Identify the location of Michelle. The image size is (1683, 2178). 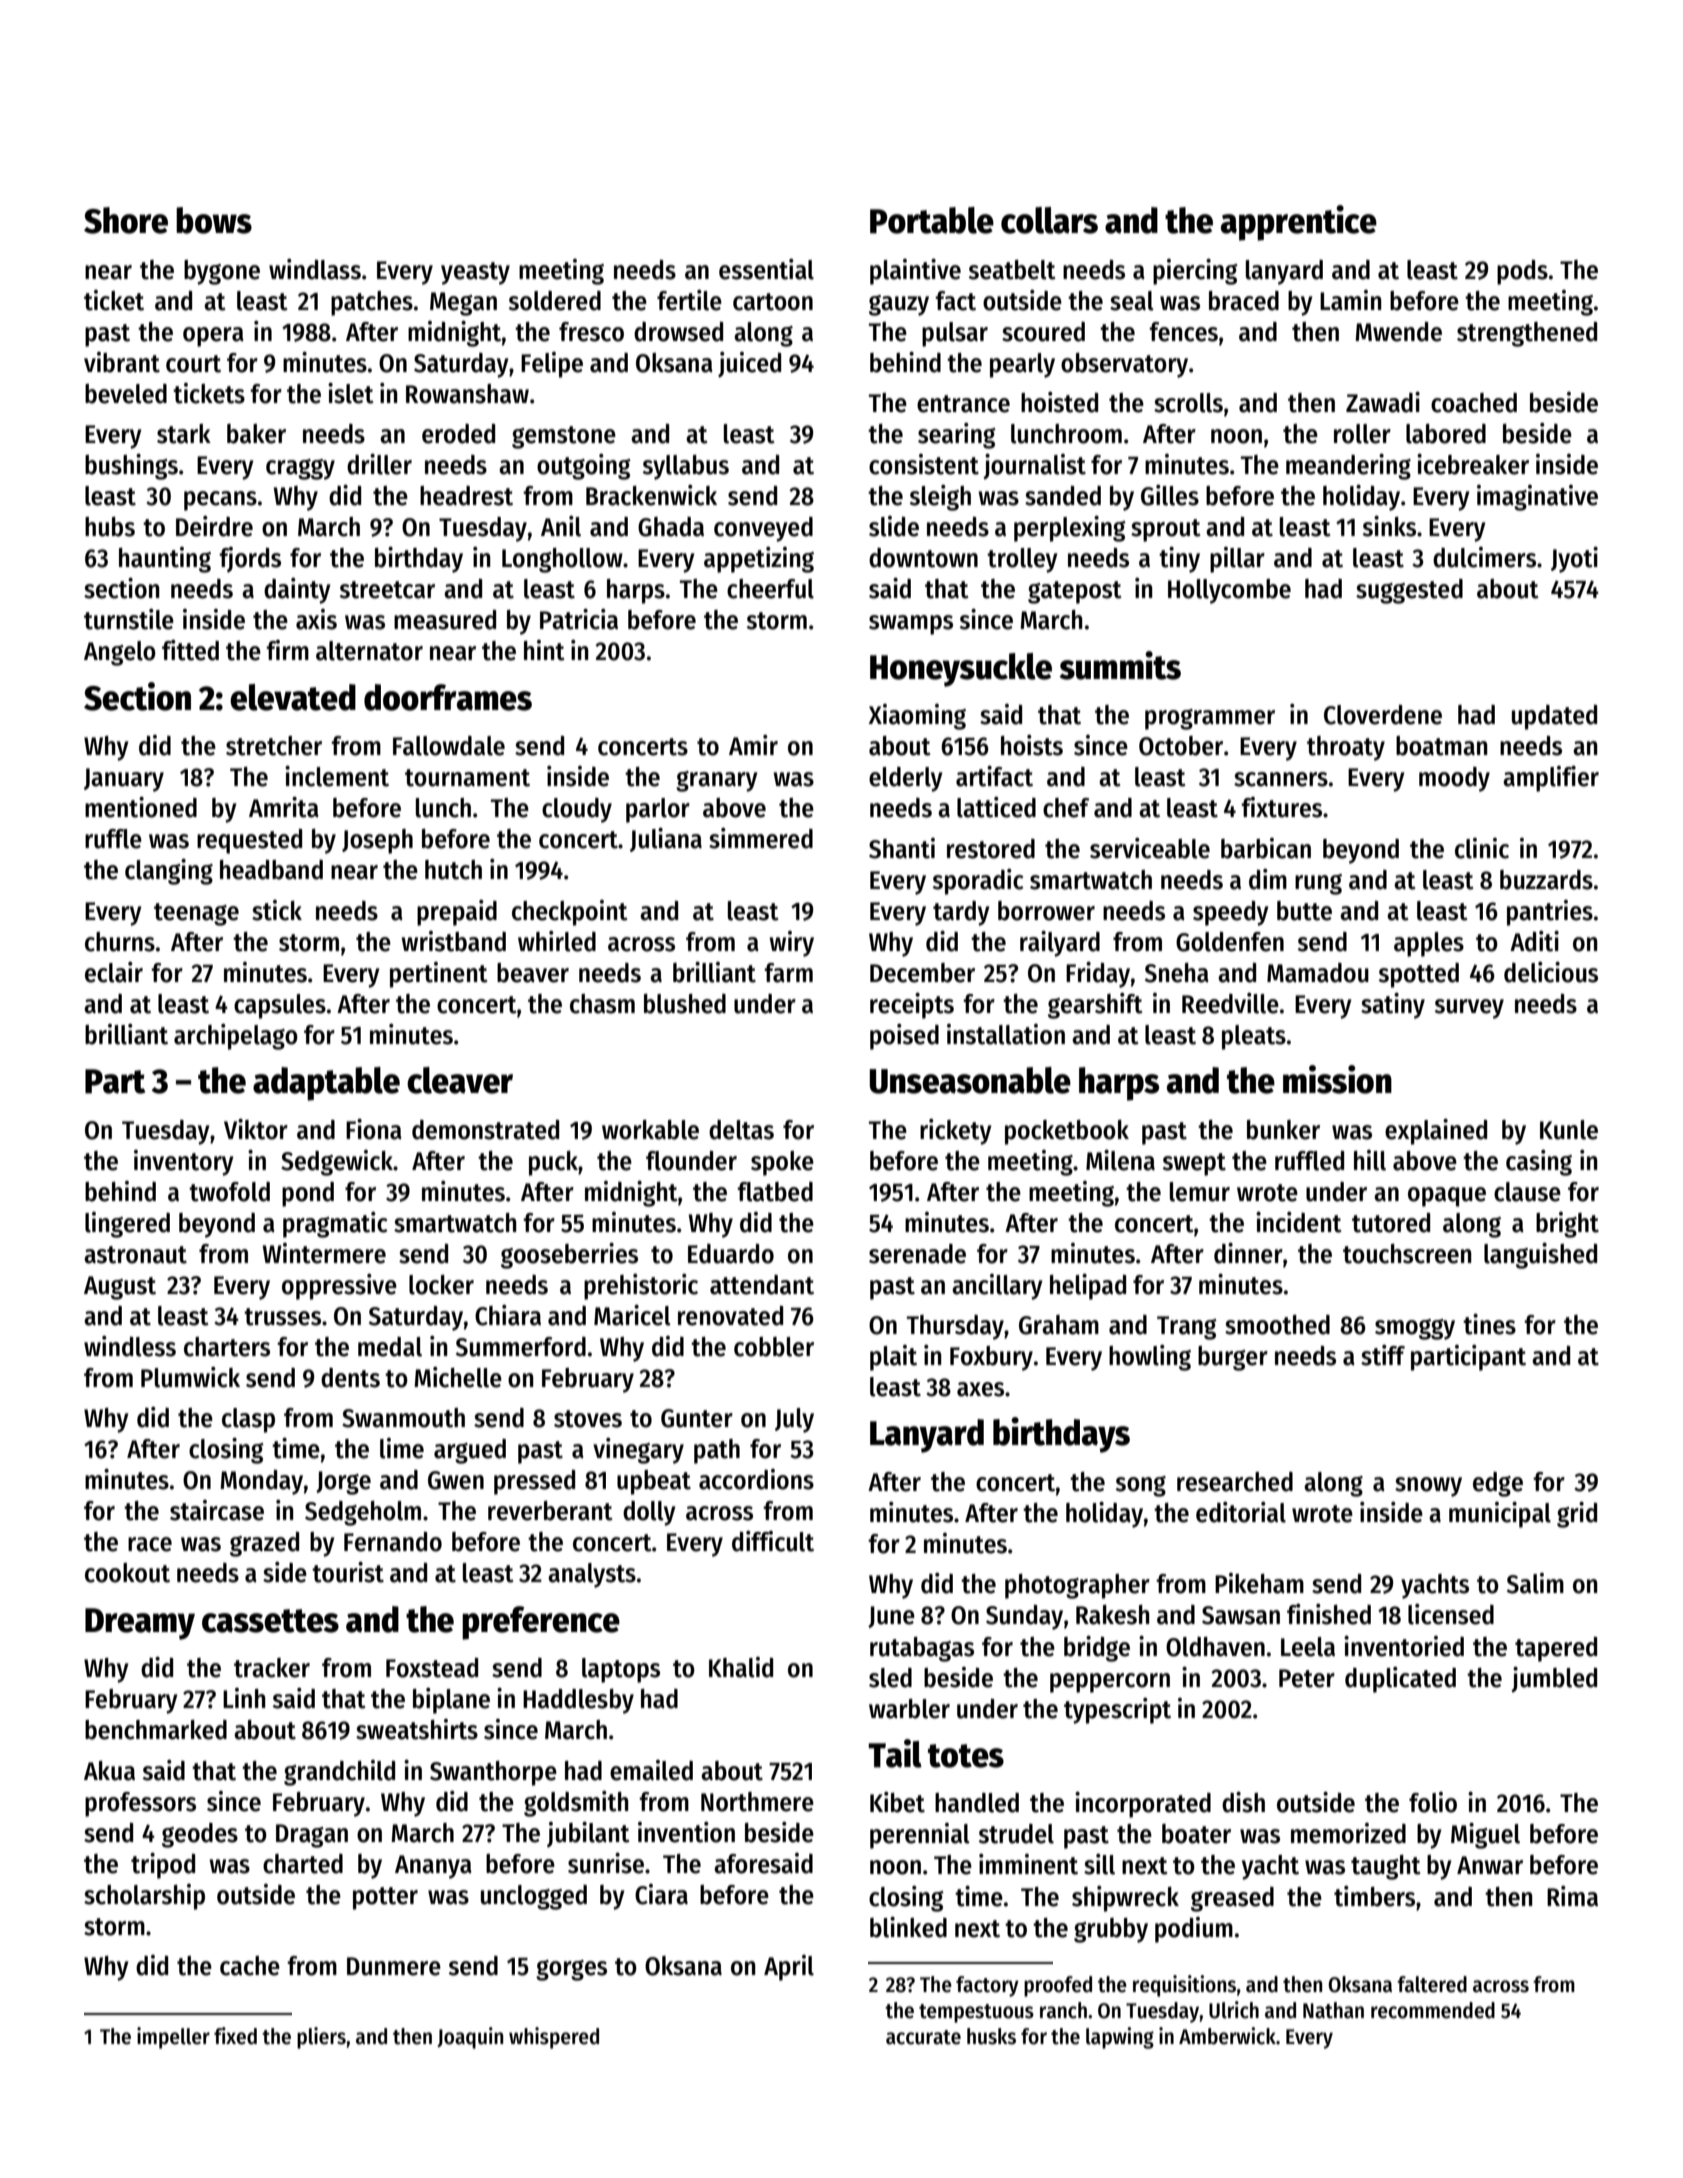
(458, 1377).
